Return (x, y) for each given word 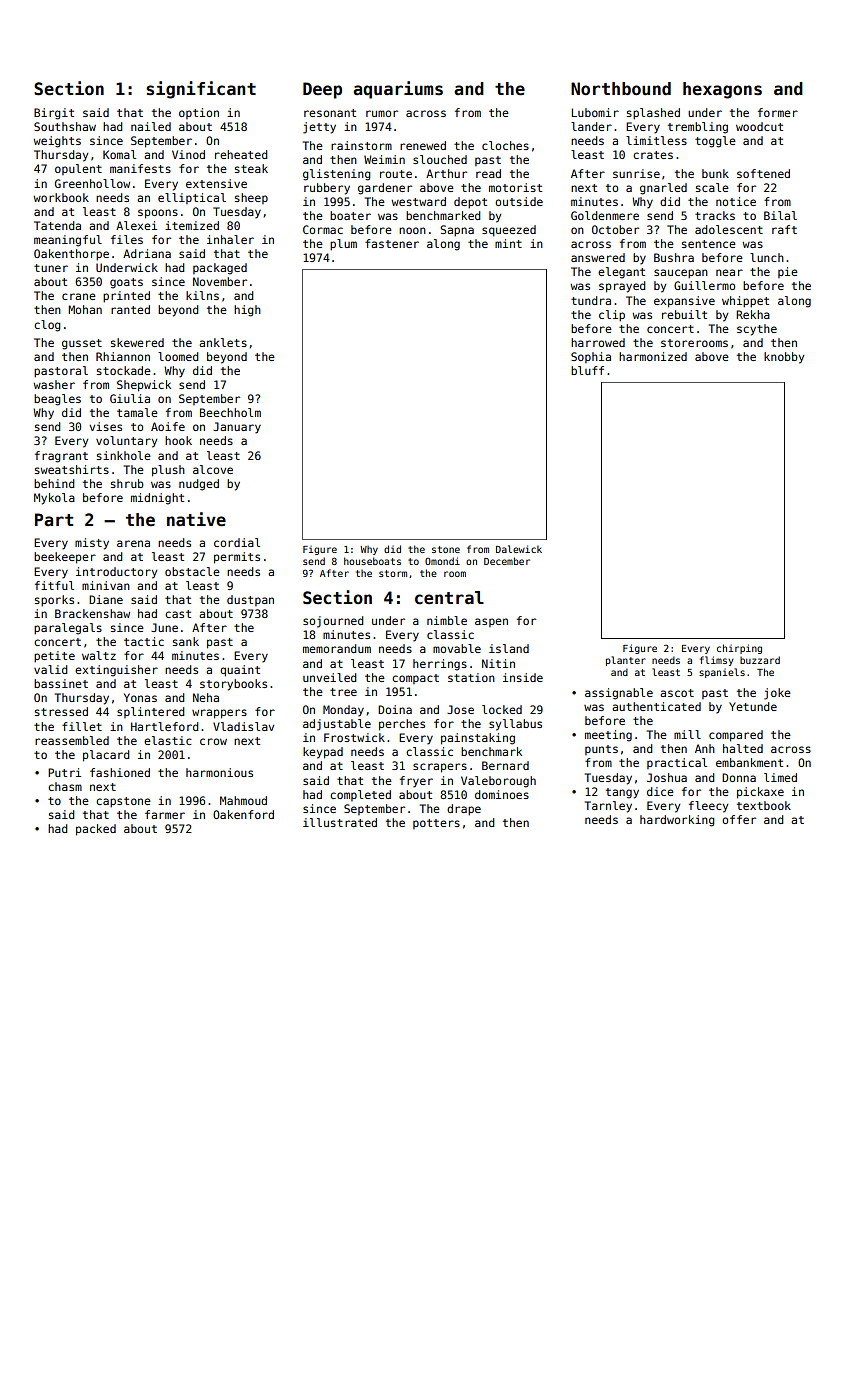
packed (96, 830)
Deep (322, 90)
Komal (119, 154)
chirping (739, 649)
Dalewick (519, 549)
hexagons (722, 90)
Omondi (442, 561)
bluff (587, 370)
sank (186, 641)
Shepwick (144, 386)
